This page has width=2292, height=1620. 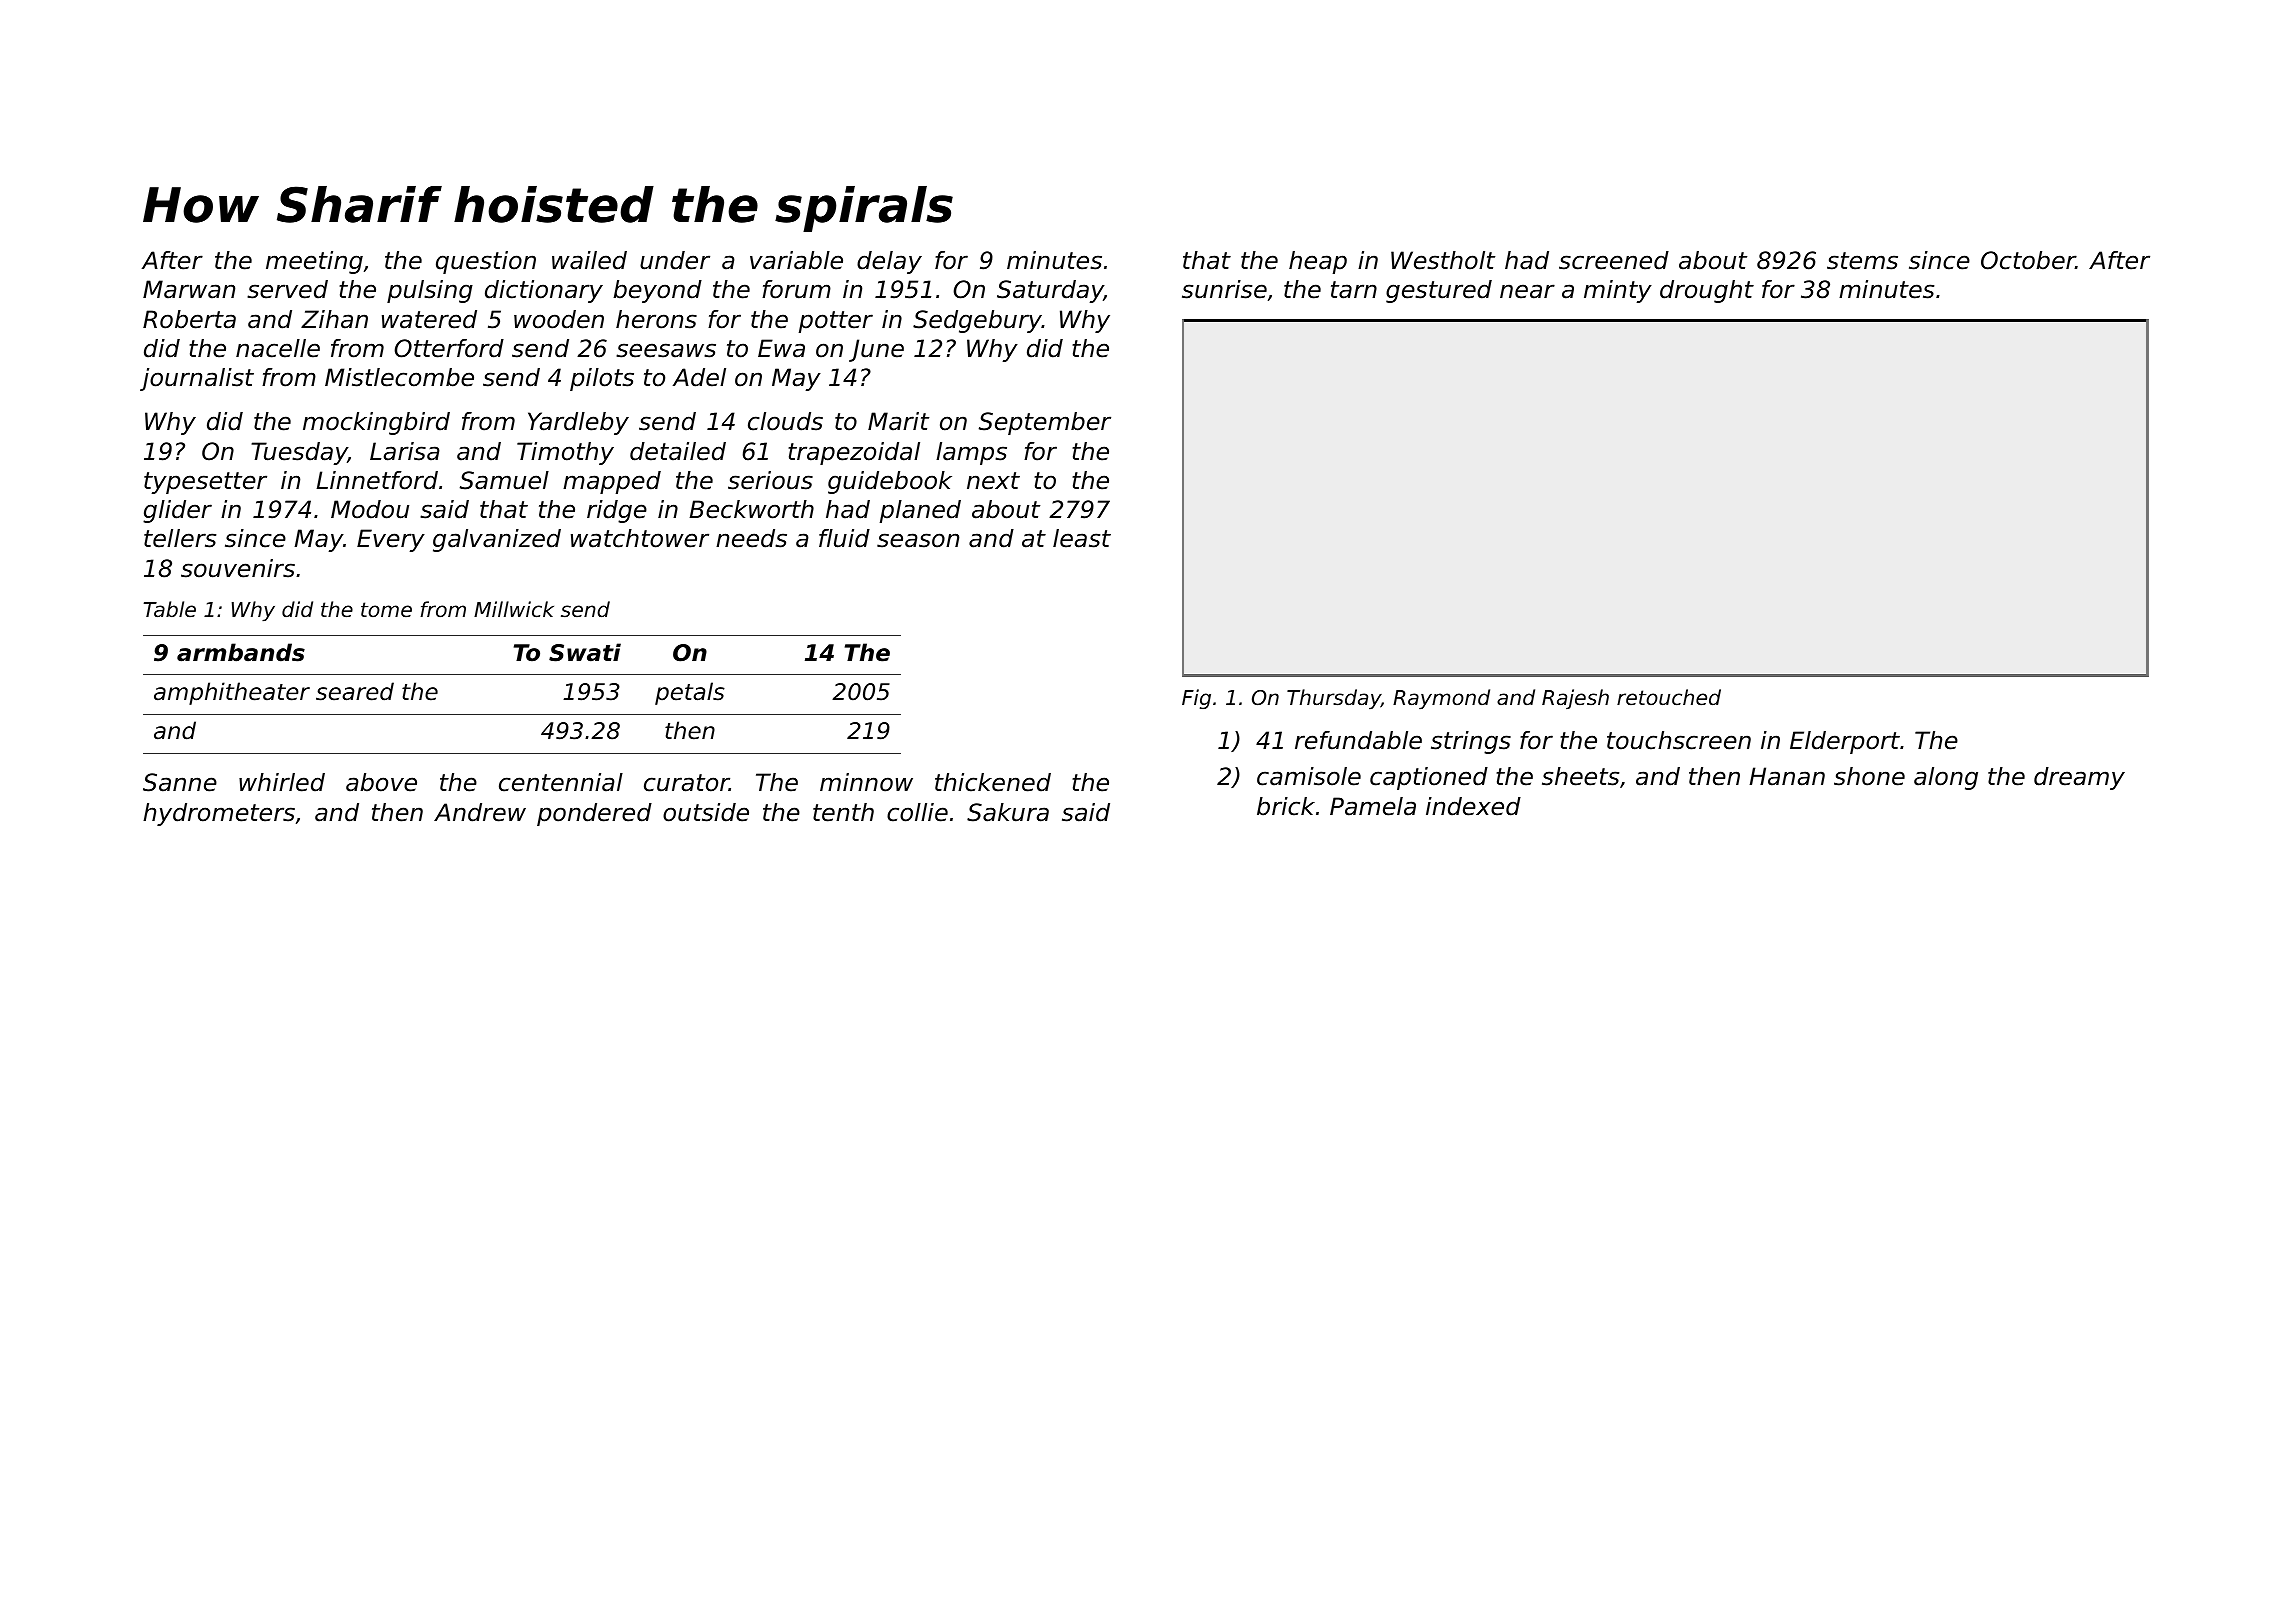 What do you see at coordinates (514, 609) in the page?
I see `Millwick` at bounding box center [514, 609].
